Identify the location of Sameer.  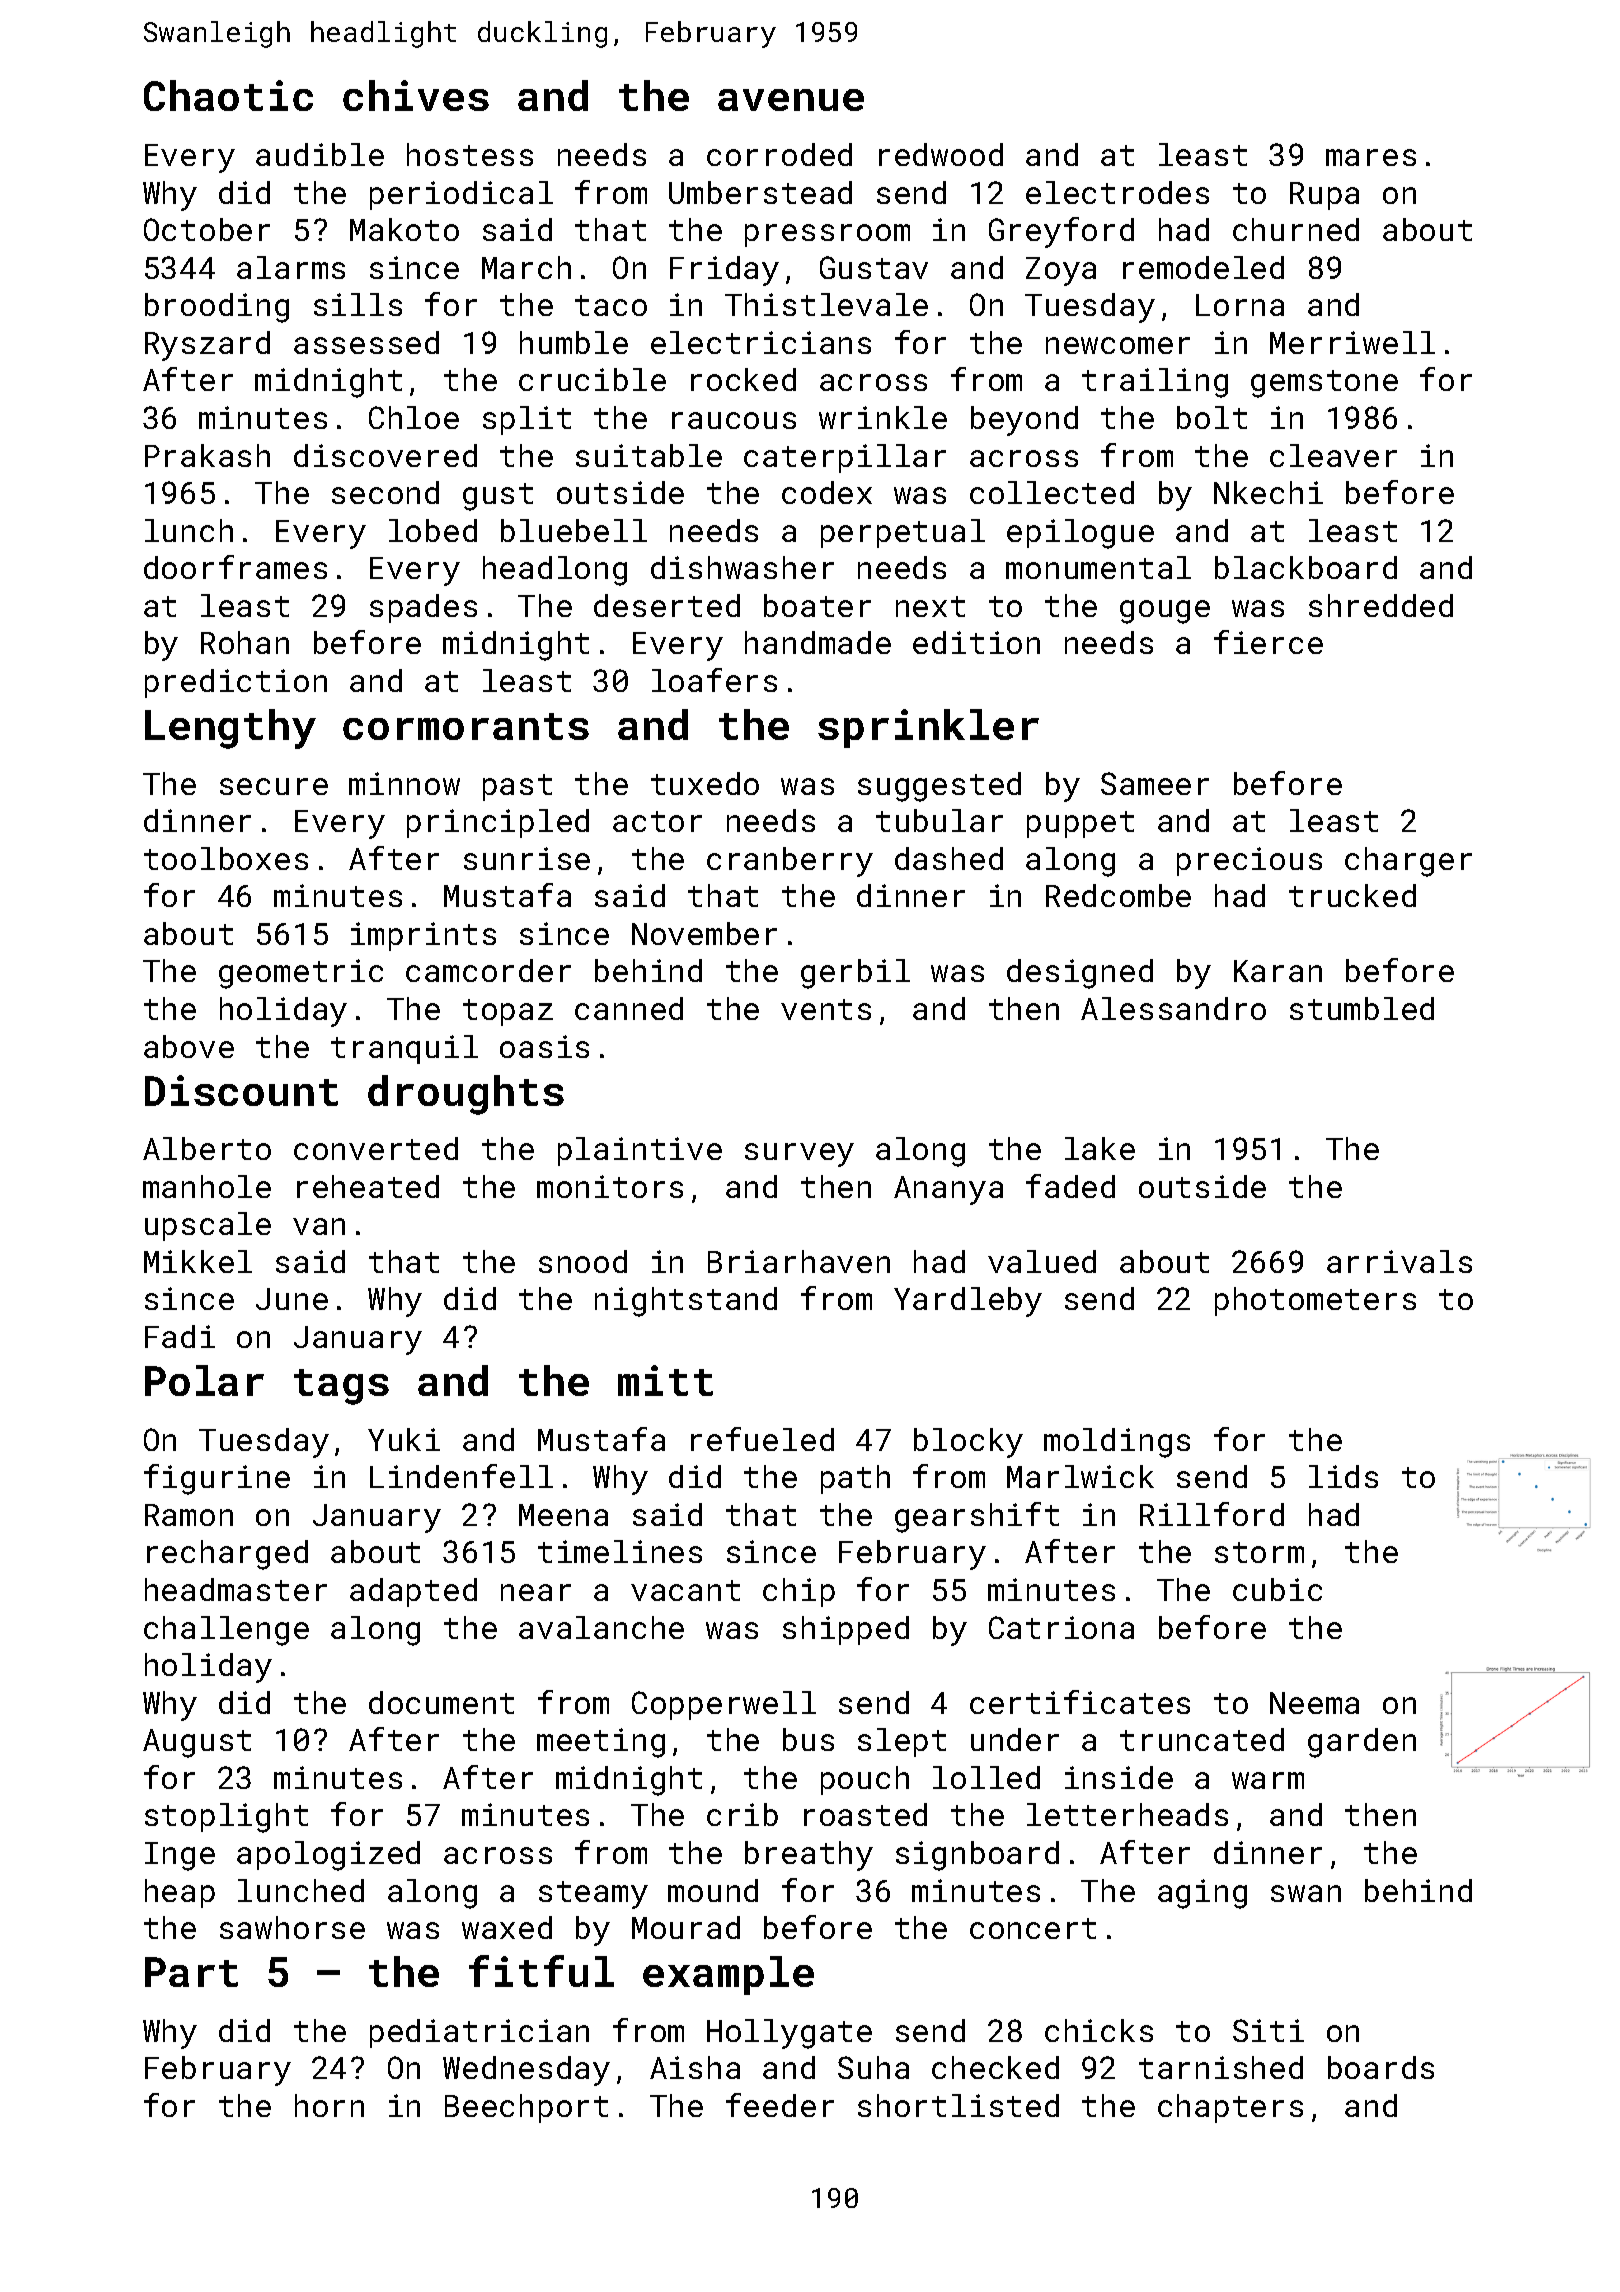
(1155, 783).
